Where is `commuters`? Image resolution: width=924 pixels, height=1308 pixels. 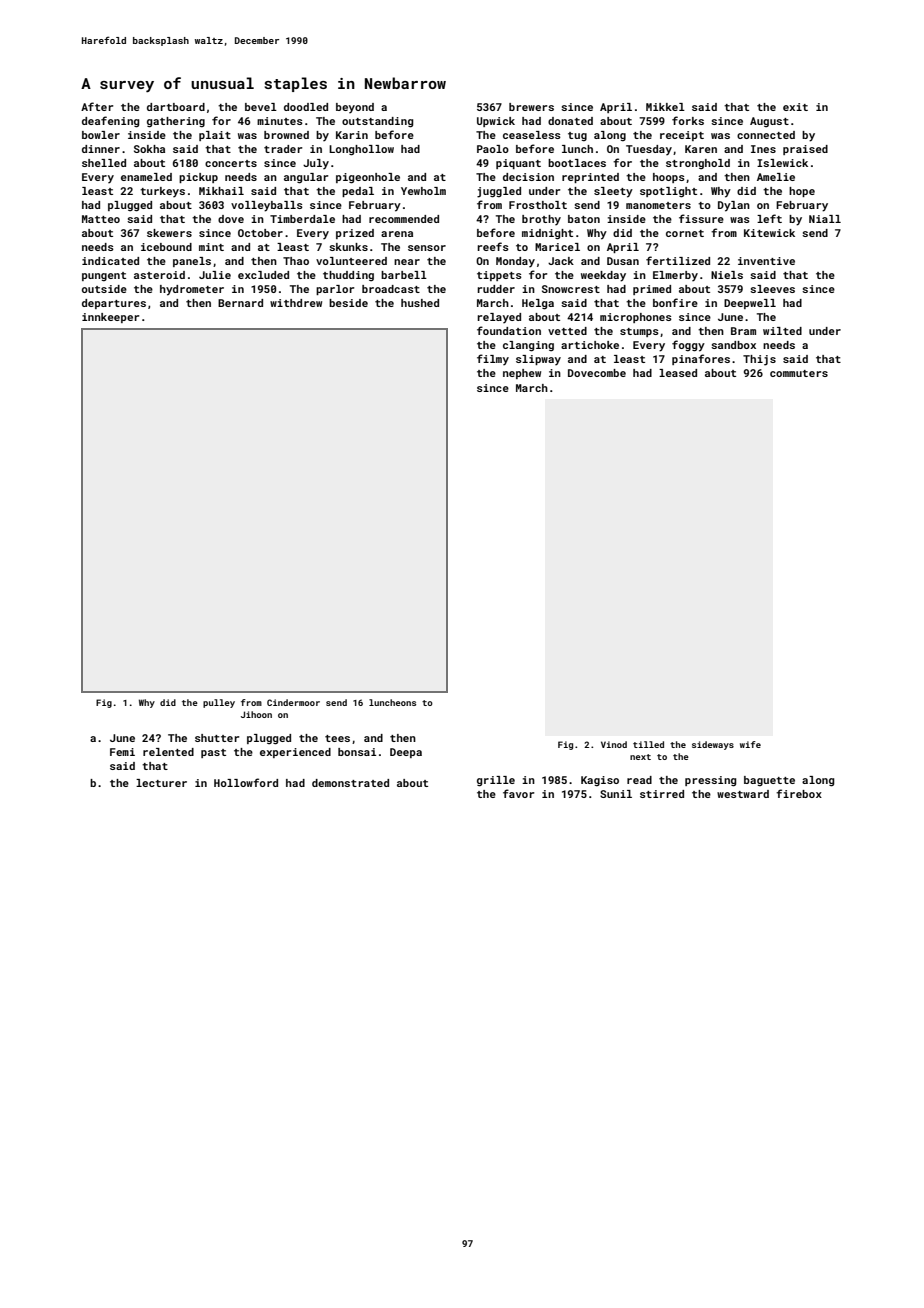
commuters is located at coordinates (799, 373).
